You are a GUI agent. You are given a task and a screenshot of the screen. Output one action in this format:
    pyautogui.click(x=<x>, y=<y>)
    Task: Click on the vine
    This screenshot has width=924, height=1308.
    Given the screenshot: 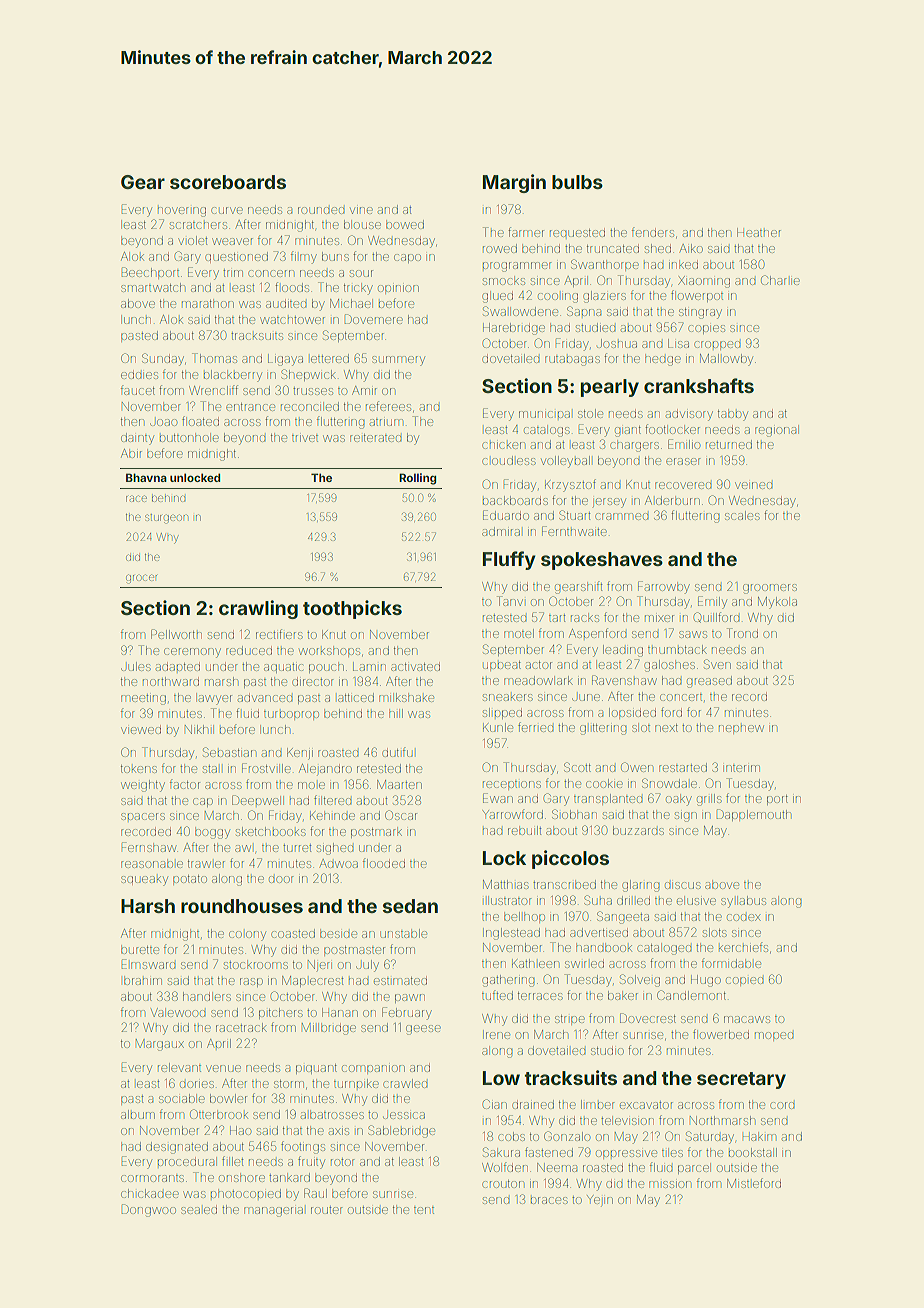 What is the action you would take?
    pyautogui.click(x=361, y=210)
